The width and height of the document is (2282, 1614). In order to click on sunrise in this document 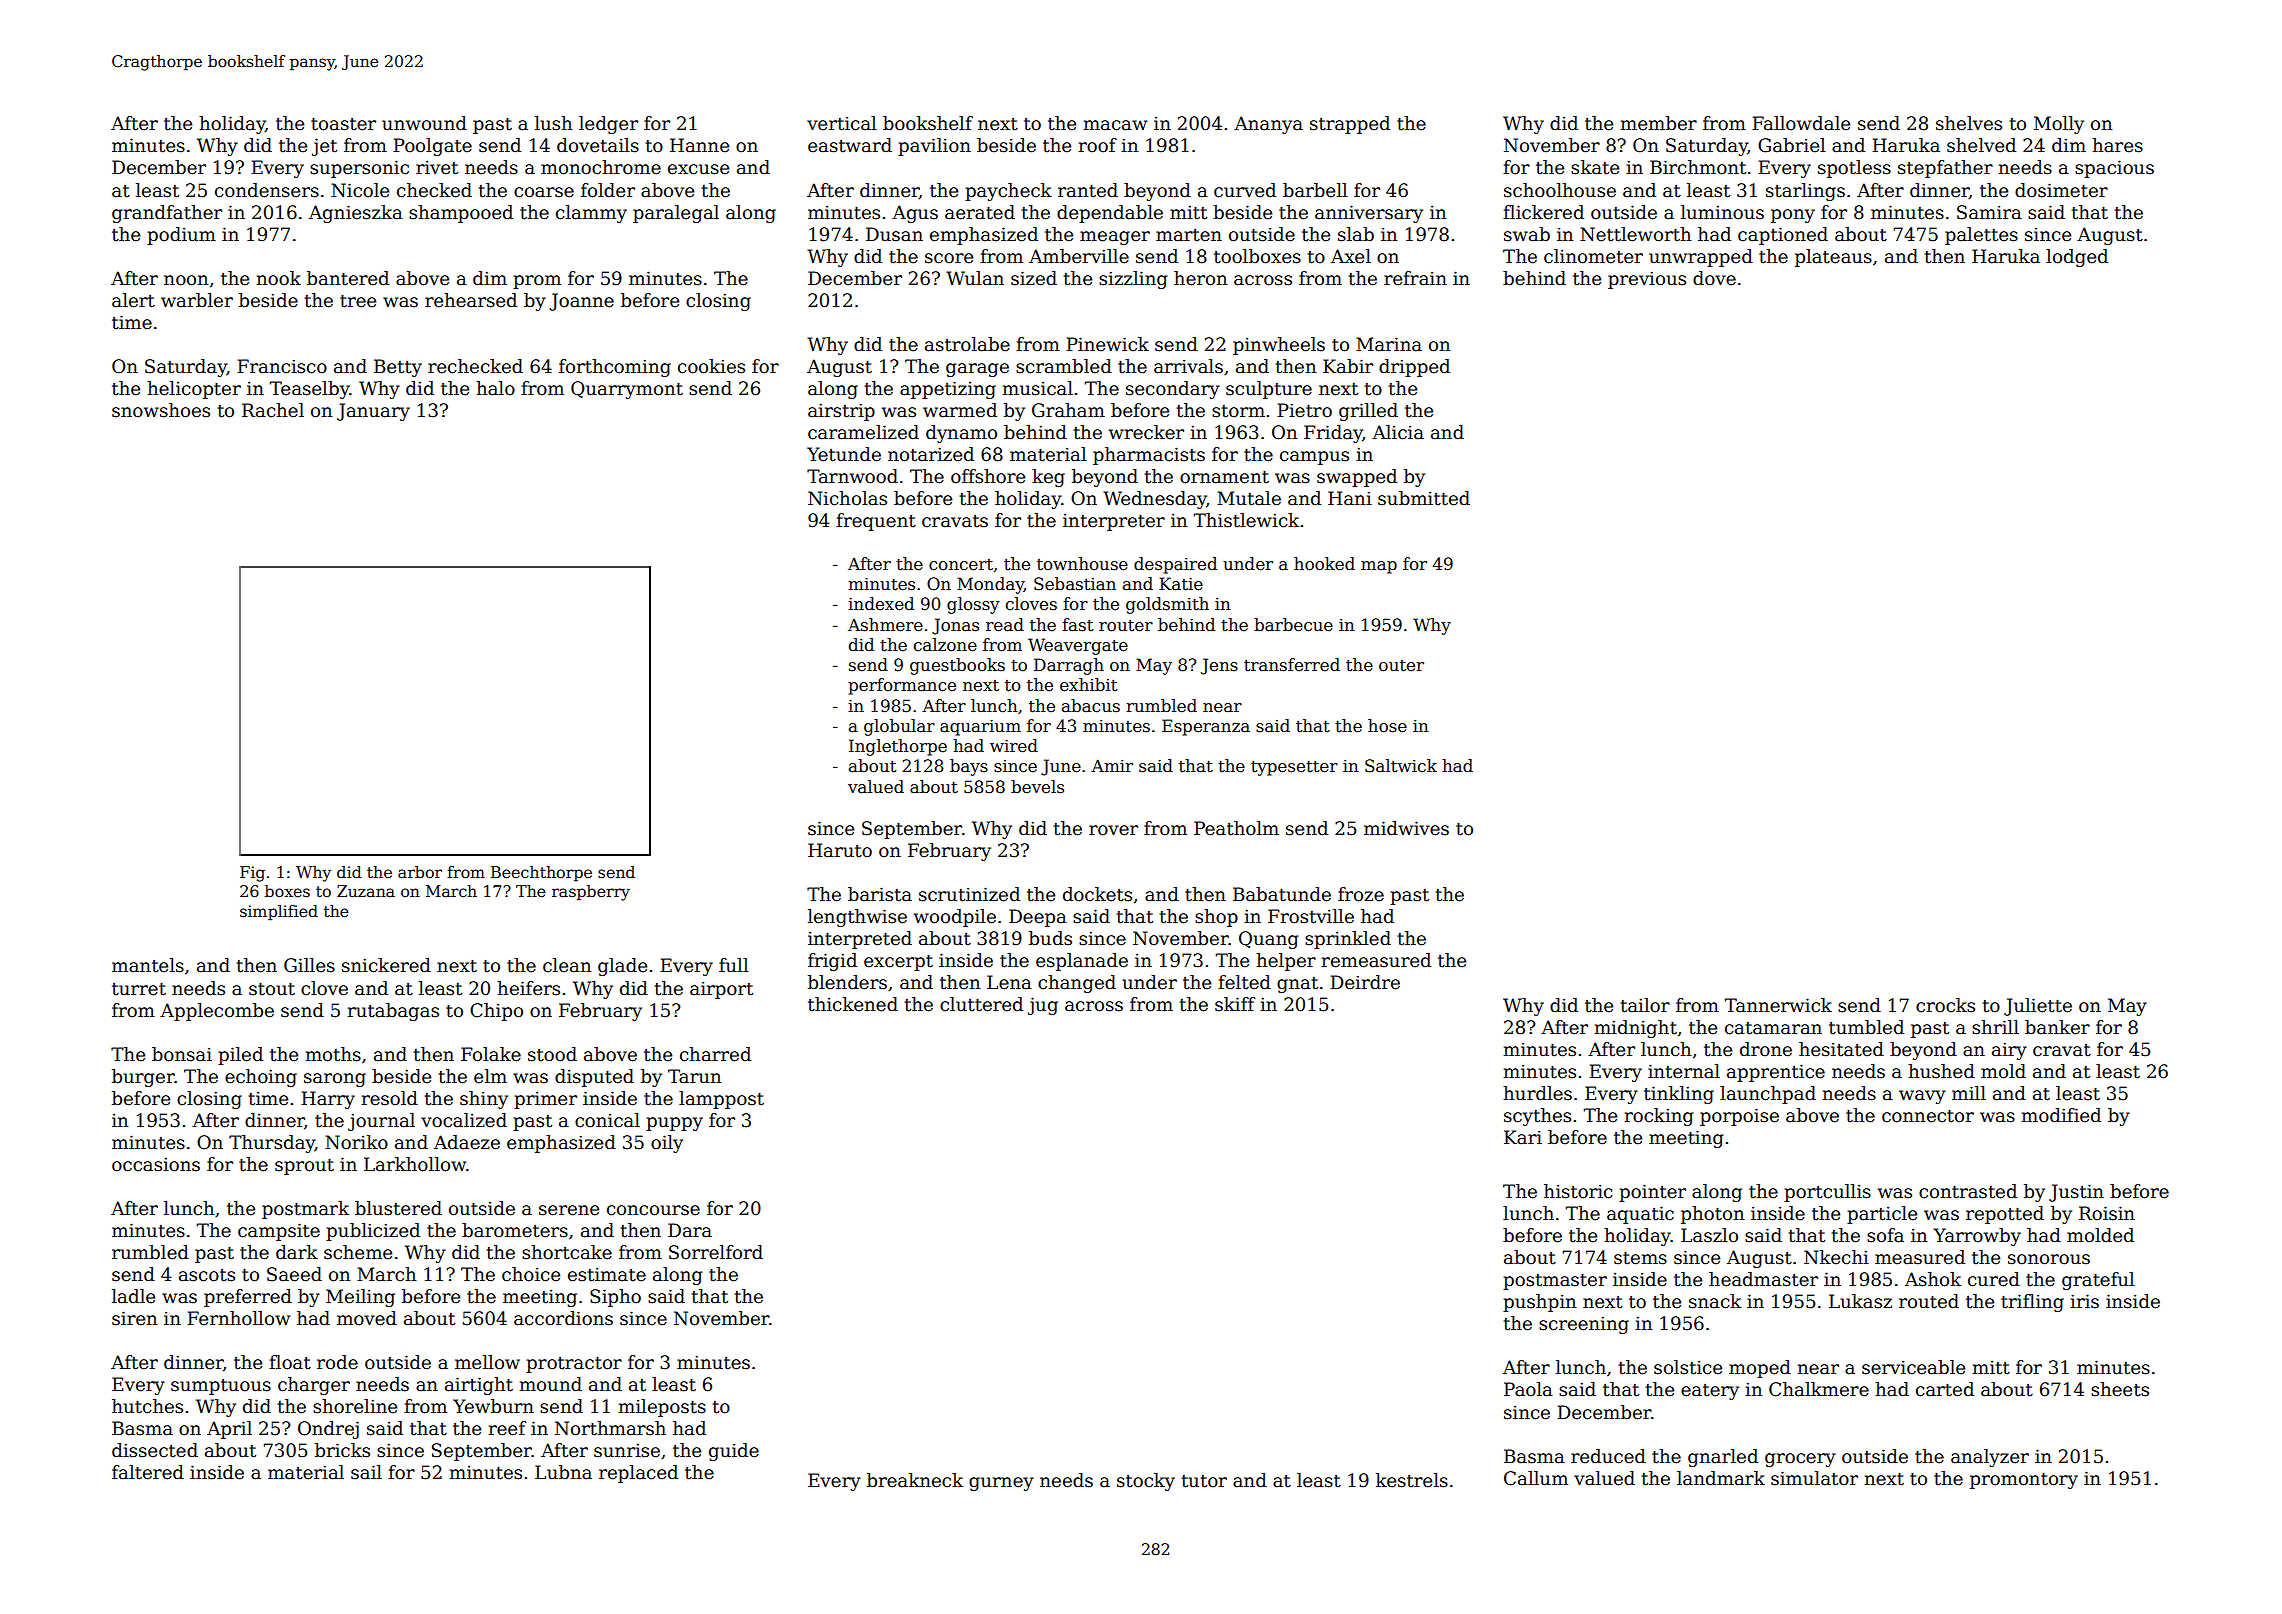, I will do `click(627, 1450)`.
